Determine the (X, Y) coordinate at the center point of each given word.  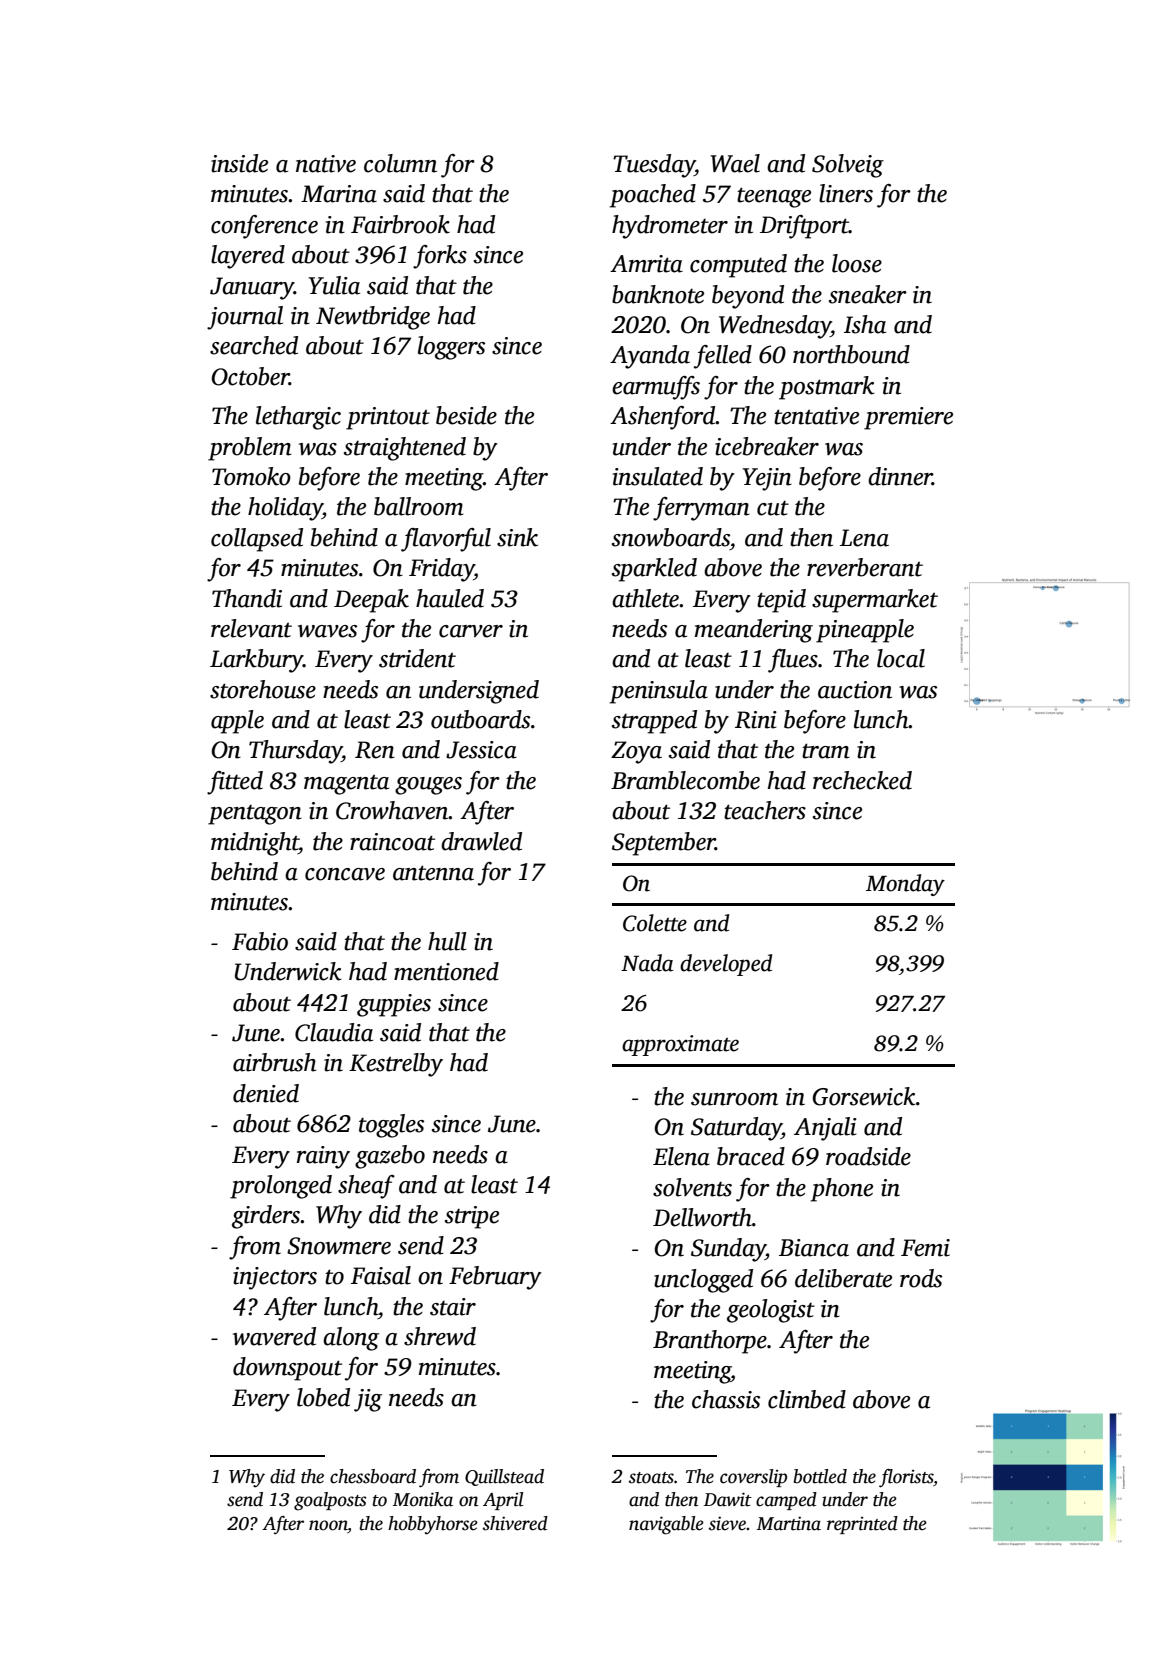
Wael (735, 163)
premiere (908, 418)
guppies (394, 1005)
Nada (647, 963)
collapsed (257, 540)
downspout (287, 1369)
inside (239, 163)
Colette (655, 923)
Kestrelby (396, 1065)
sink (517, 537)
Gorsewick (864, 1096)
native (326, 164)
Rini (756, 720)
